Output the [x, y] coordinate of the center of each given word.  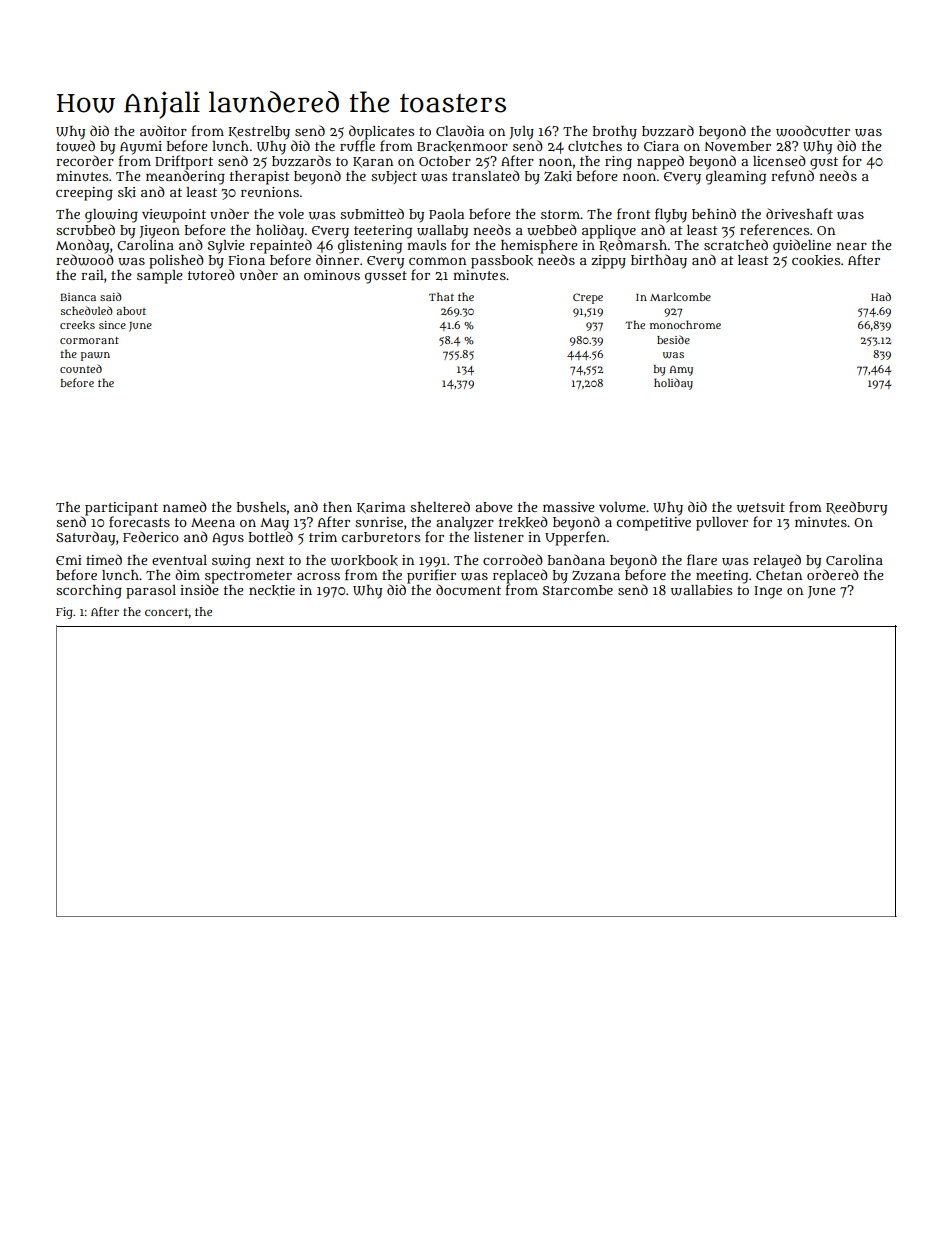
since [112, 325]
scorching [89, 592]
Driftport [184, 162]
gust [824, 163]
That [441, 296]
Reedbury [856, 508]
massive [569, 507]
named [185, 506]
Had [881, 296]
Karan [373, 162]
